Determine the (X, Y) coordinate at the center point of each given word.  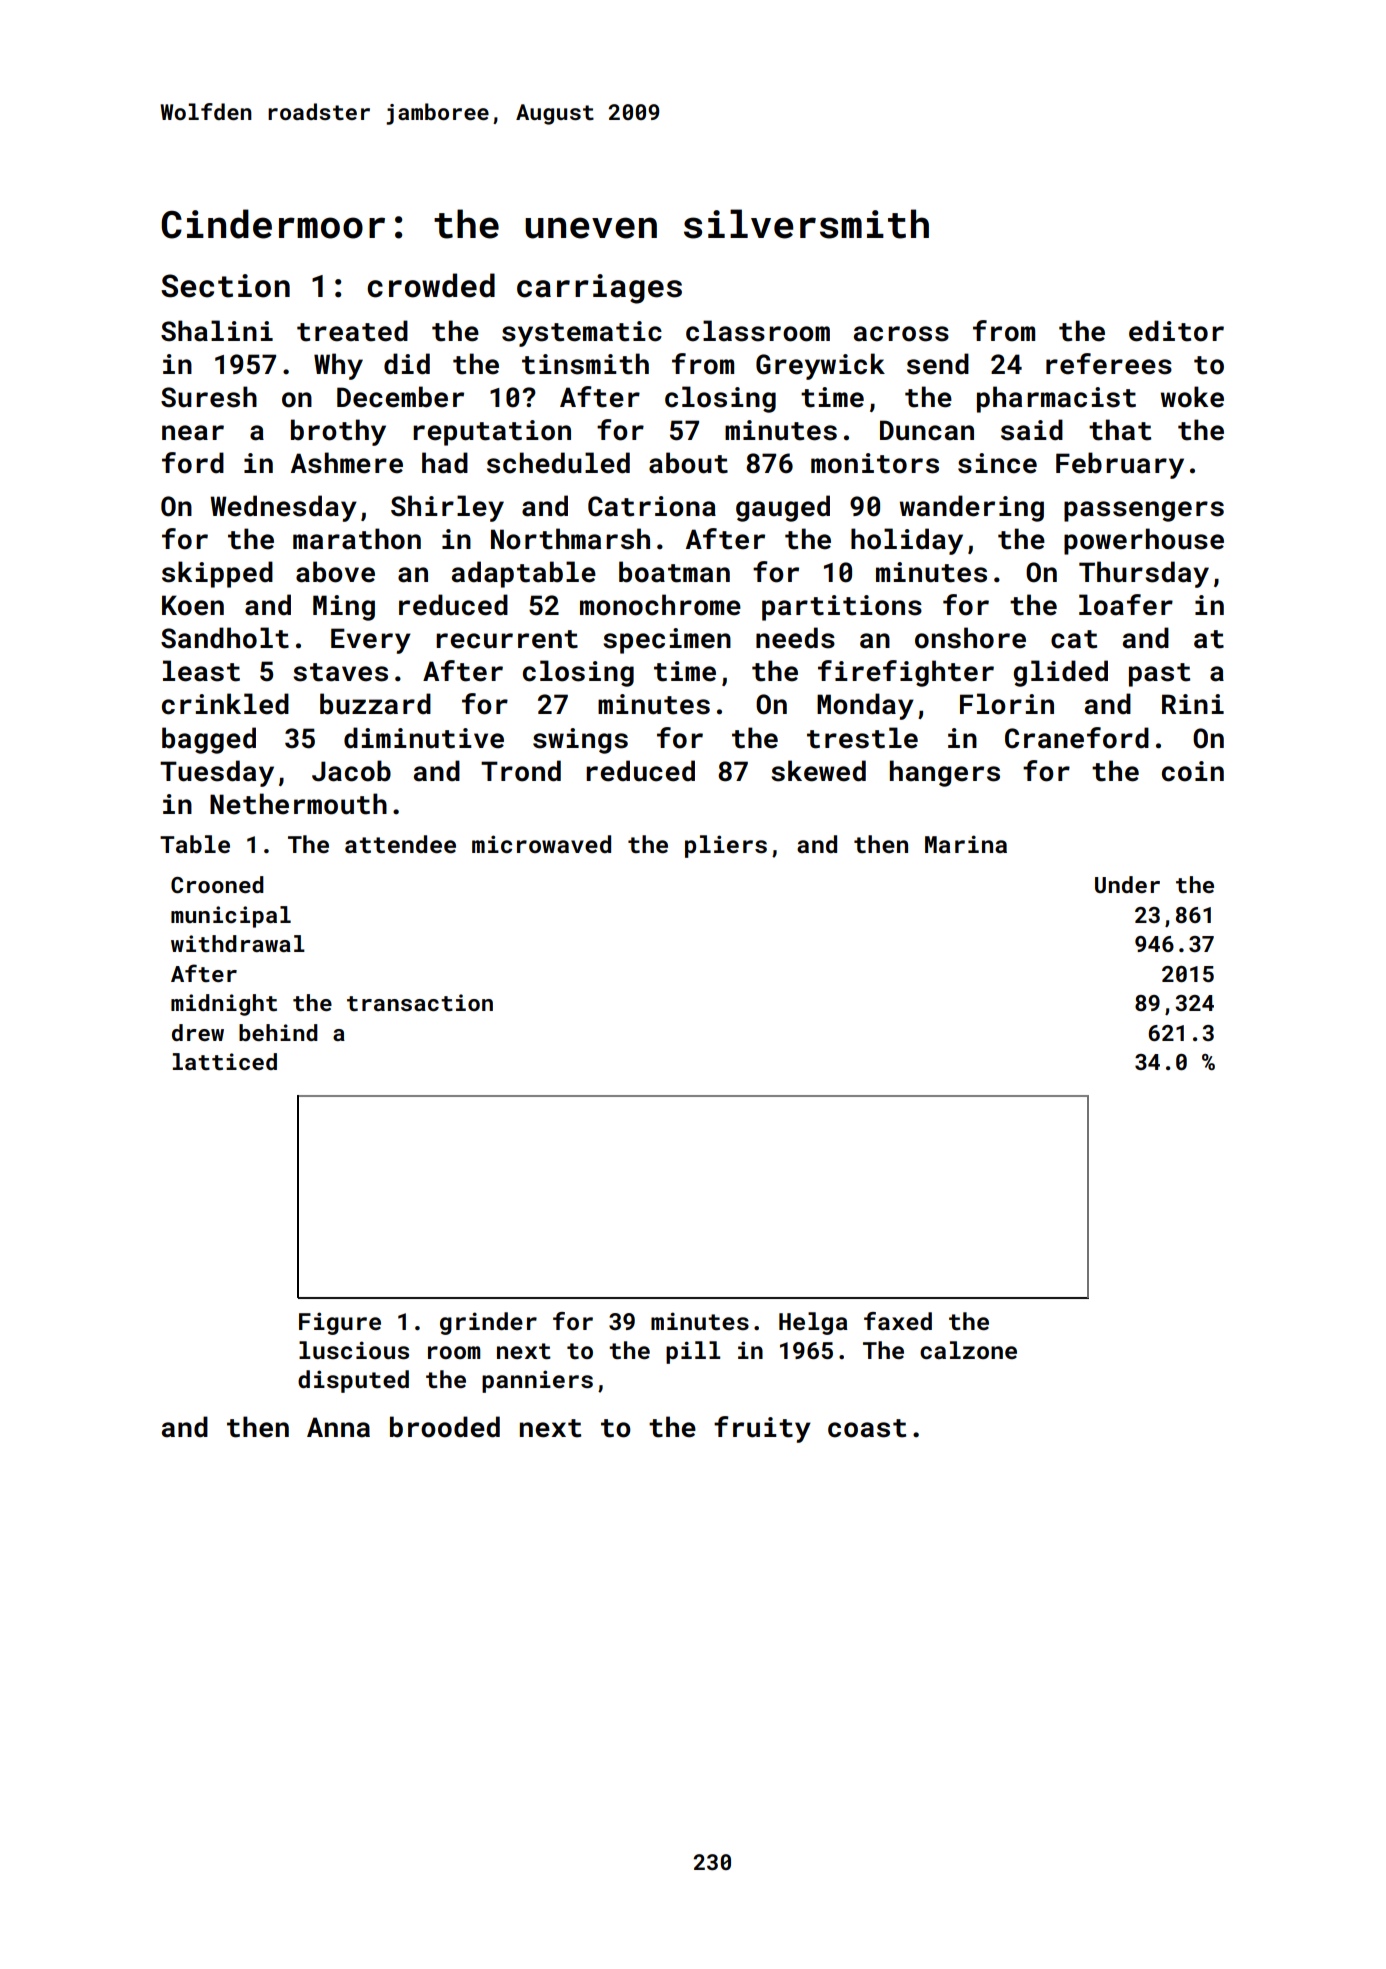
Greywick (820, 366)
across (901, 334)
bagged (209, 740)
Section (225, 286)
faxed (898, 1321)
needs (795, 638)
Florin (1007, 704)
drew (198, 1032)
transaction (420, 1002)
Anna (338, 1427)
